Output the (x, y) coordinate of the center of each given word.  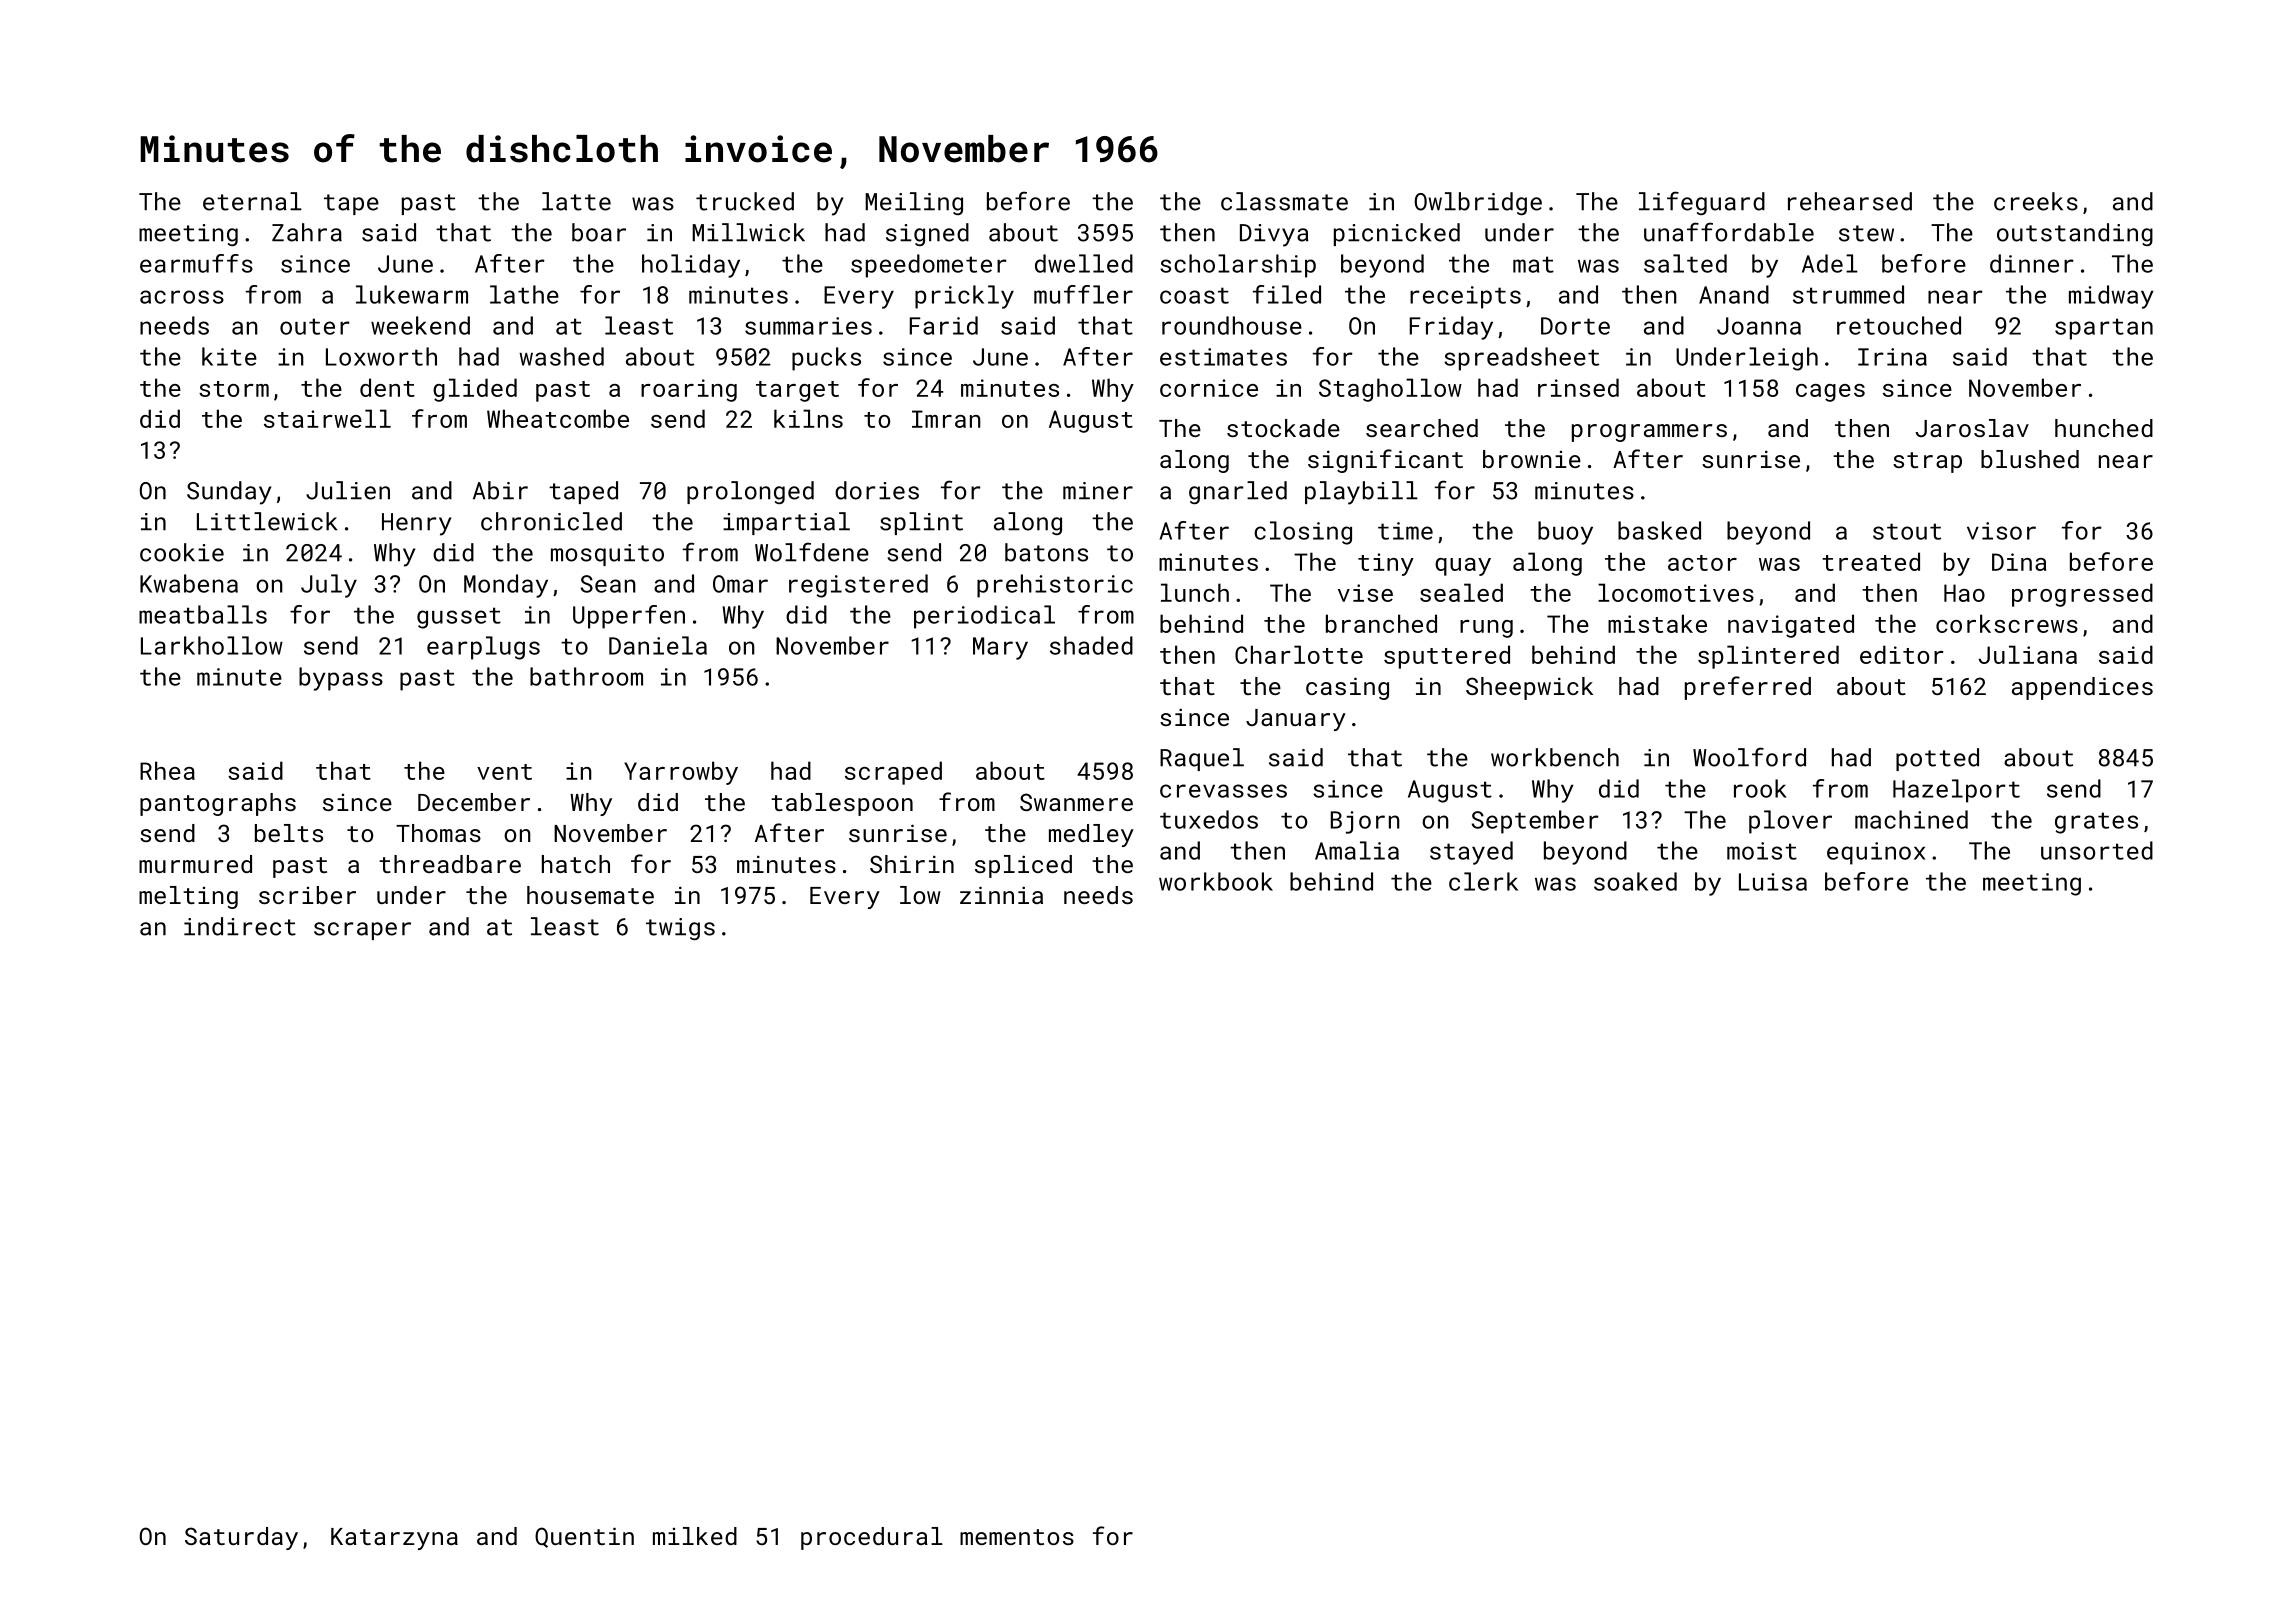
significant (1385, 461)
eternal (252, 201)
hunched (2104, 428)
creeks (2036, 201)
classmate (1284, 201)
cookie (182, 552)
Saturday (241, 1538)
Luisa (1773, 882)
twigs (680, 929)
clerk (1483, 881)
